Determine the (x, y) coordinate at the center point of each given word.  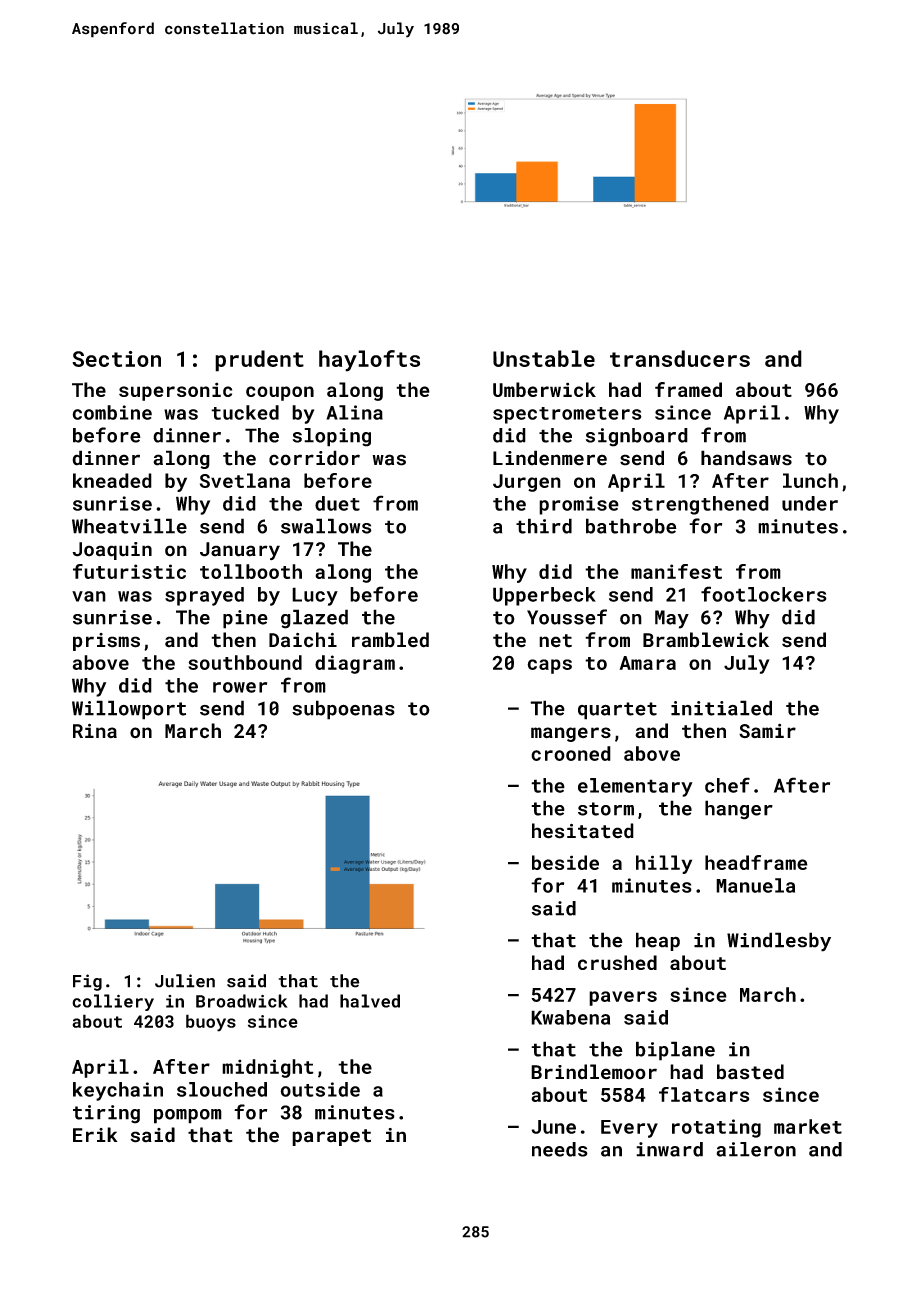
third (544, 526)
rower (240, 687)
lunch (810, 480)
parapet (331, 1137)
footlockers (764, 594)
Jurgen (527, 483)
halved (370, 1001)
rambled (390, 640)
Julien (185, 981)
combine (112, 412)
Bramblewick (706, 640)
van (89, 596)
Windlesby (779, 942)
